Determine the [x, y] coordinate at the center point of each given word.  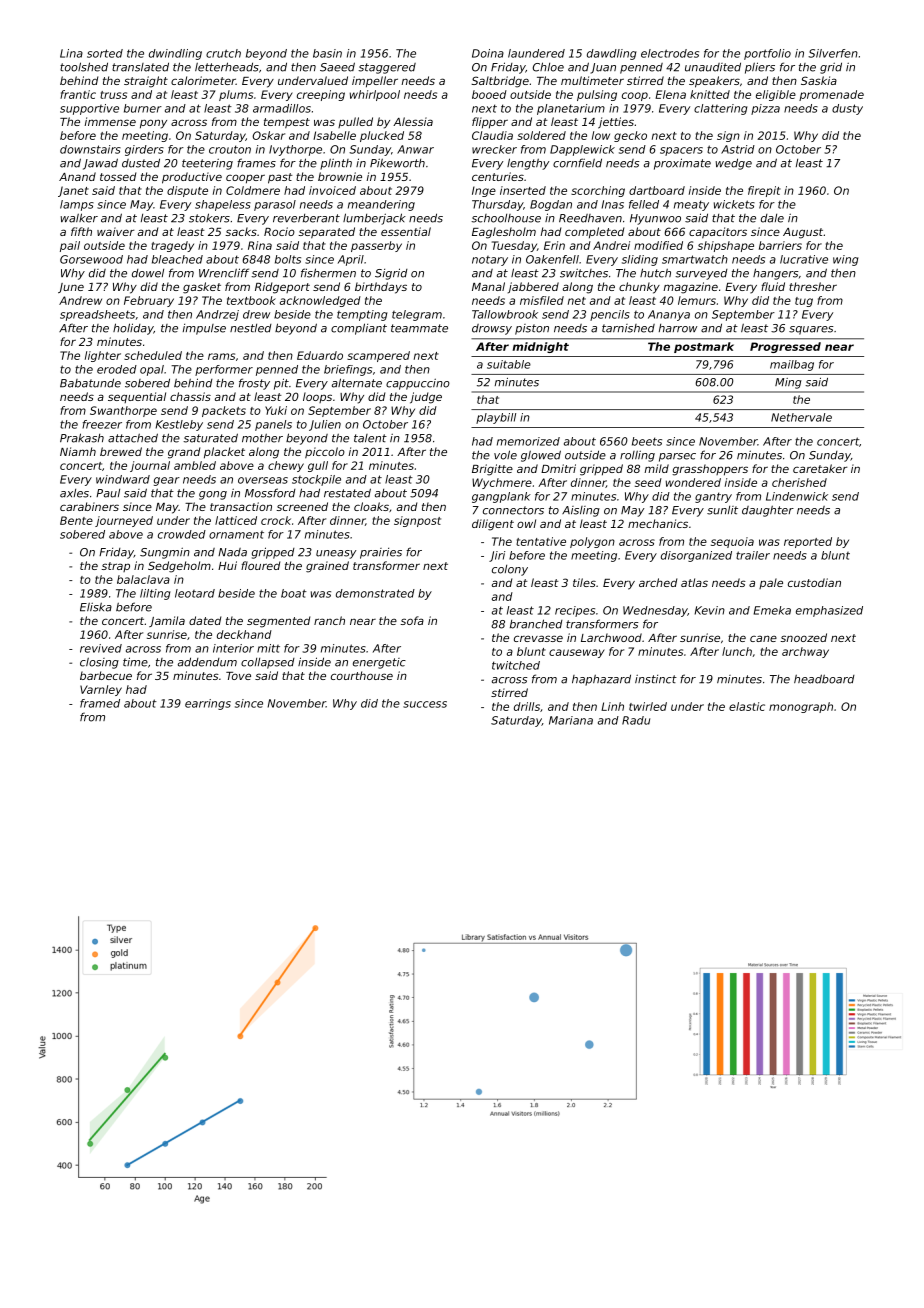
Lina [71, 53]
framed [100, 703]
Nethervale [801, 417]
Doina [488, 53]
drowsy [492, 329]
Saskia [819, 80]
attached [133, 438]
